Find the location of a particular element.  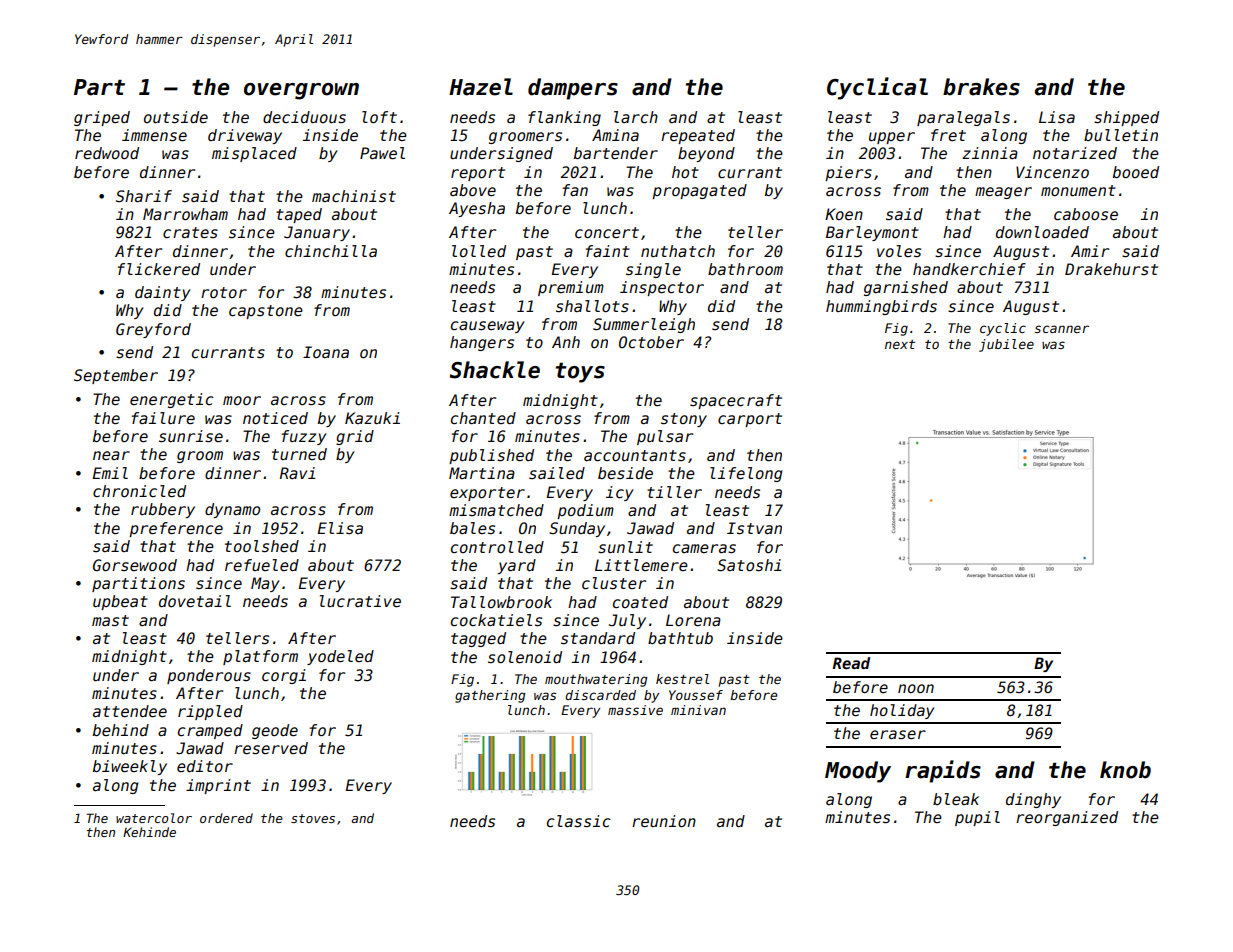

Youssef is located at coordinates (696, 695).
